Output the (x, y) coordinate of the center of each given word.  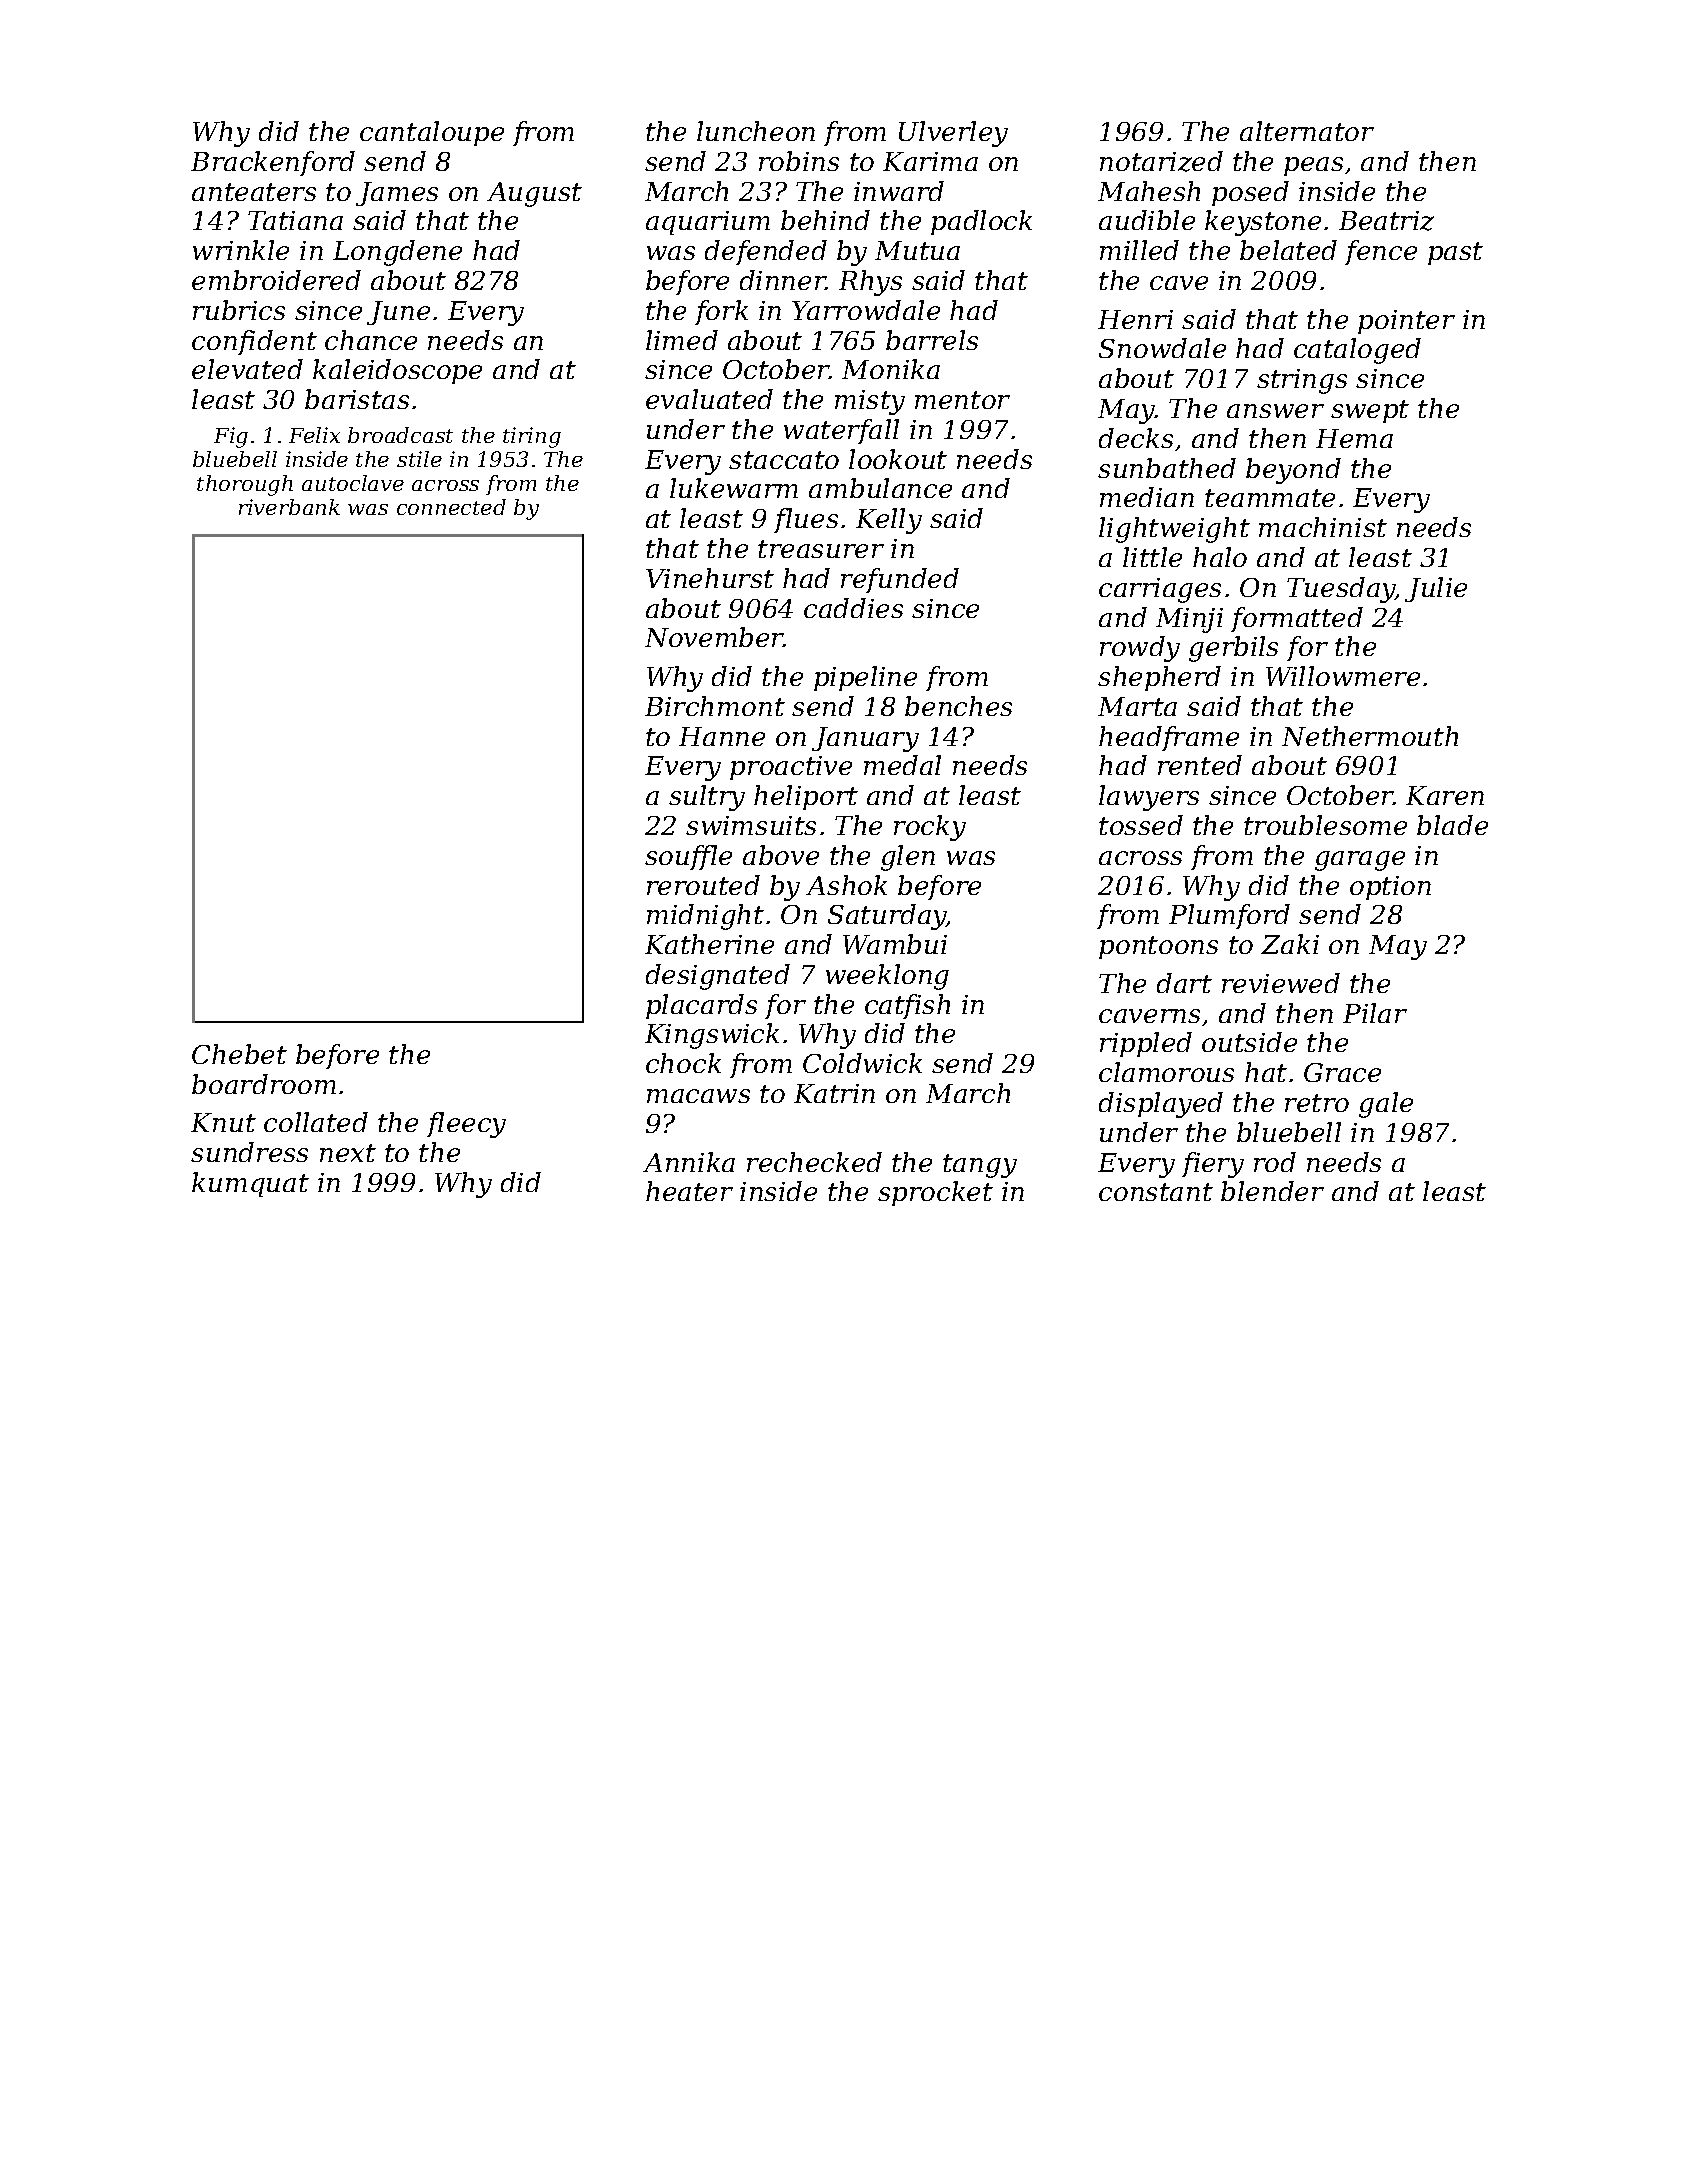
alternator (1307, 131)
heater (689, 1191)
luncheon (756, 131)
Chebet (239, 1054)
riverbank (289, 507)
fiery (1213, 1165)
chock (683, 1063)
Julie (1436, 589)
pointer (1406, 322)
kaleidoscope (397, 371)
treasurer (821, 549)
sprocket (935, 1193)
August (534, 194)
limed (682, 340)
